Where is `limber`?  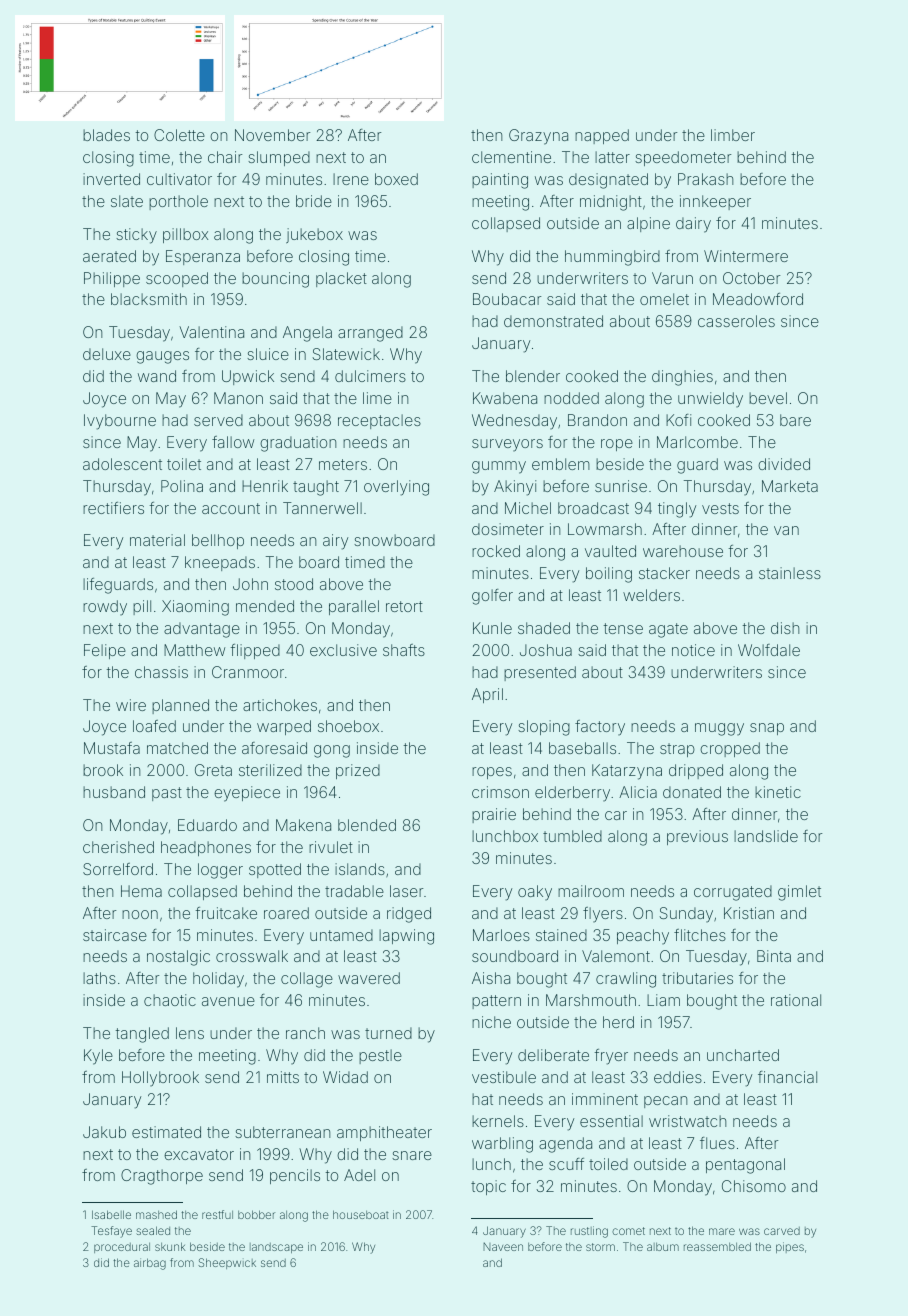 limber is located at coordinates (733, 135).
